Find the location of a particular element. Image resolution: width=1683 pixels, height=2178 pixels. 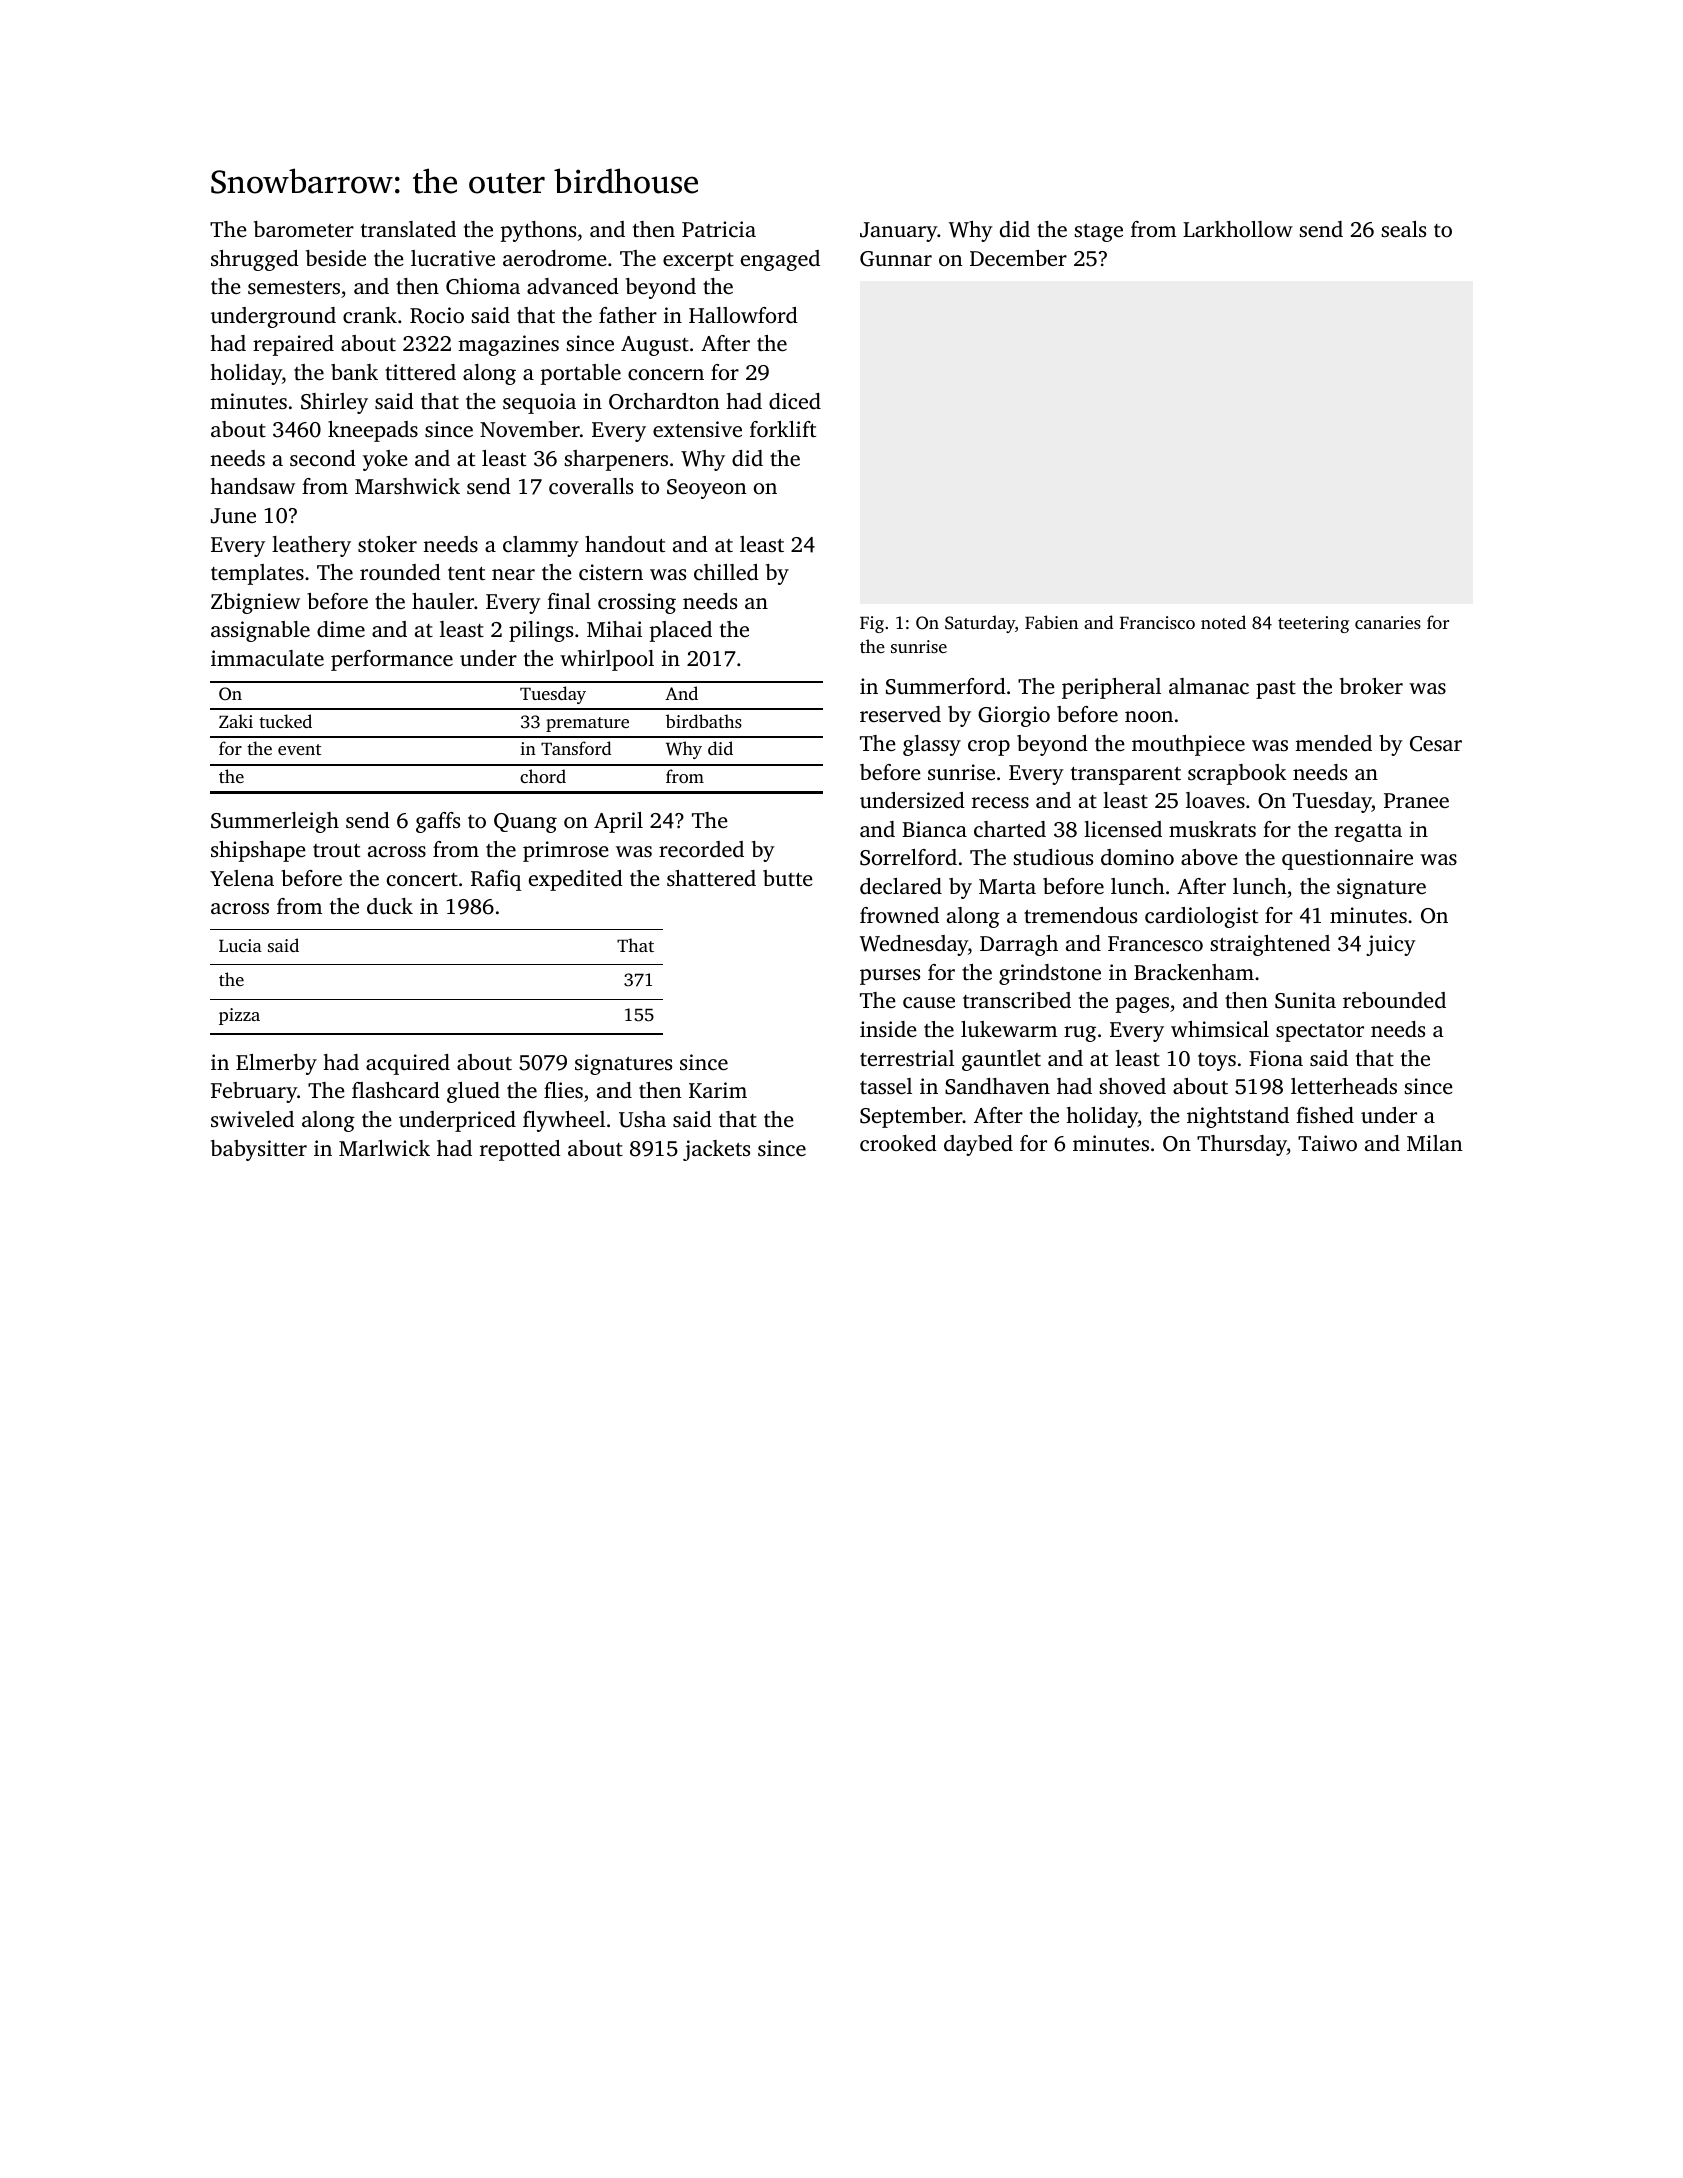

Seoyeon is located at coordinates (706, 489).
